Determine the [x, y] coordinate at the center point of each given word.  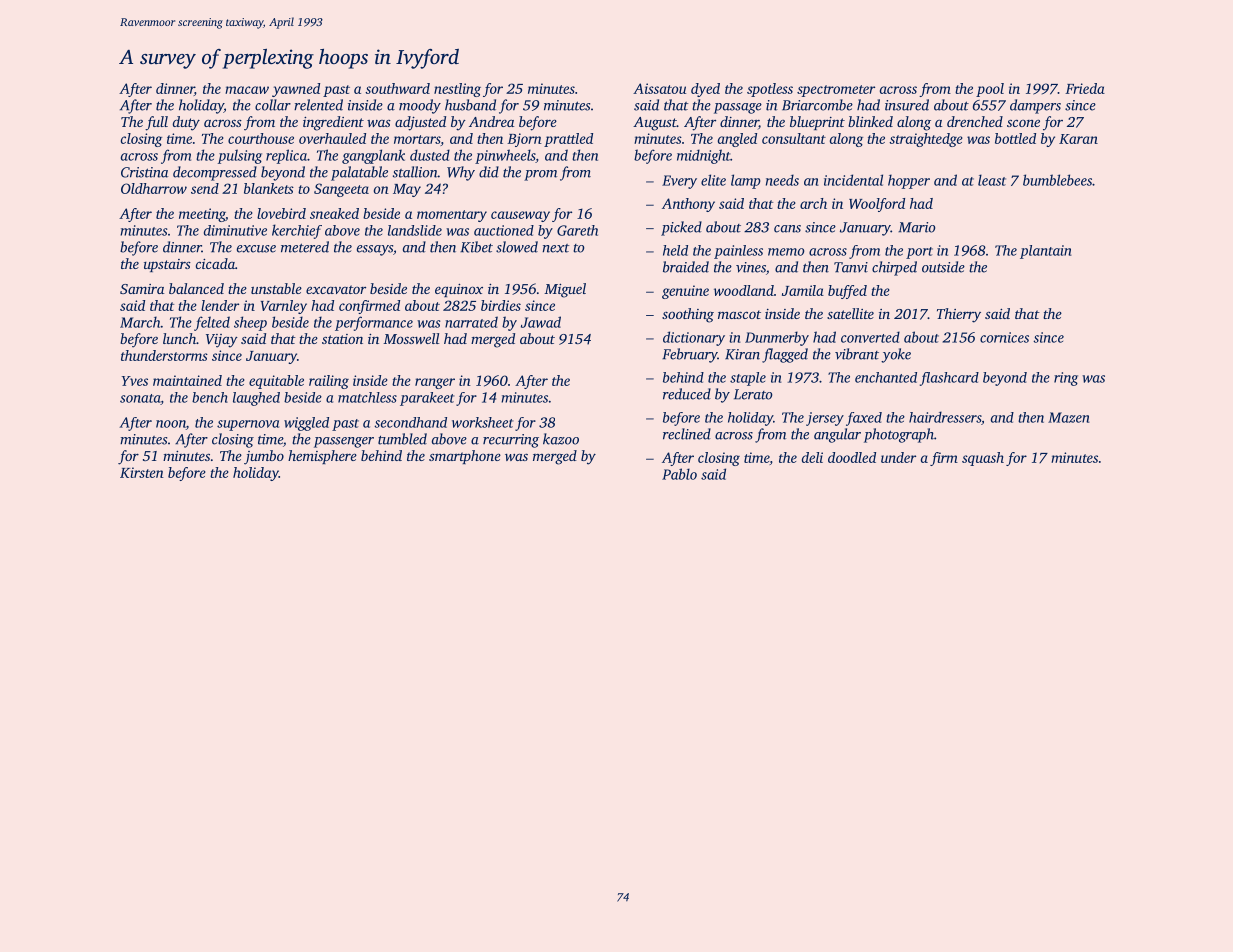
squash [983, 459]
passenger [344, 442]
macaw [247, 90]
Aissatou [659, 88]
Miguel [565, 290]
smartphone [465, 457]
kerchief [297, 231]
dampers [1035, 106]
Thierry [959, 315]
